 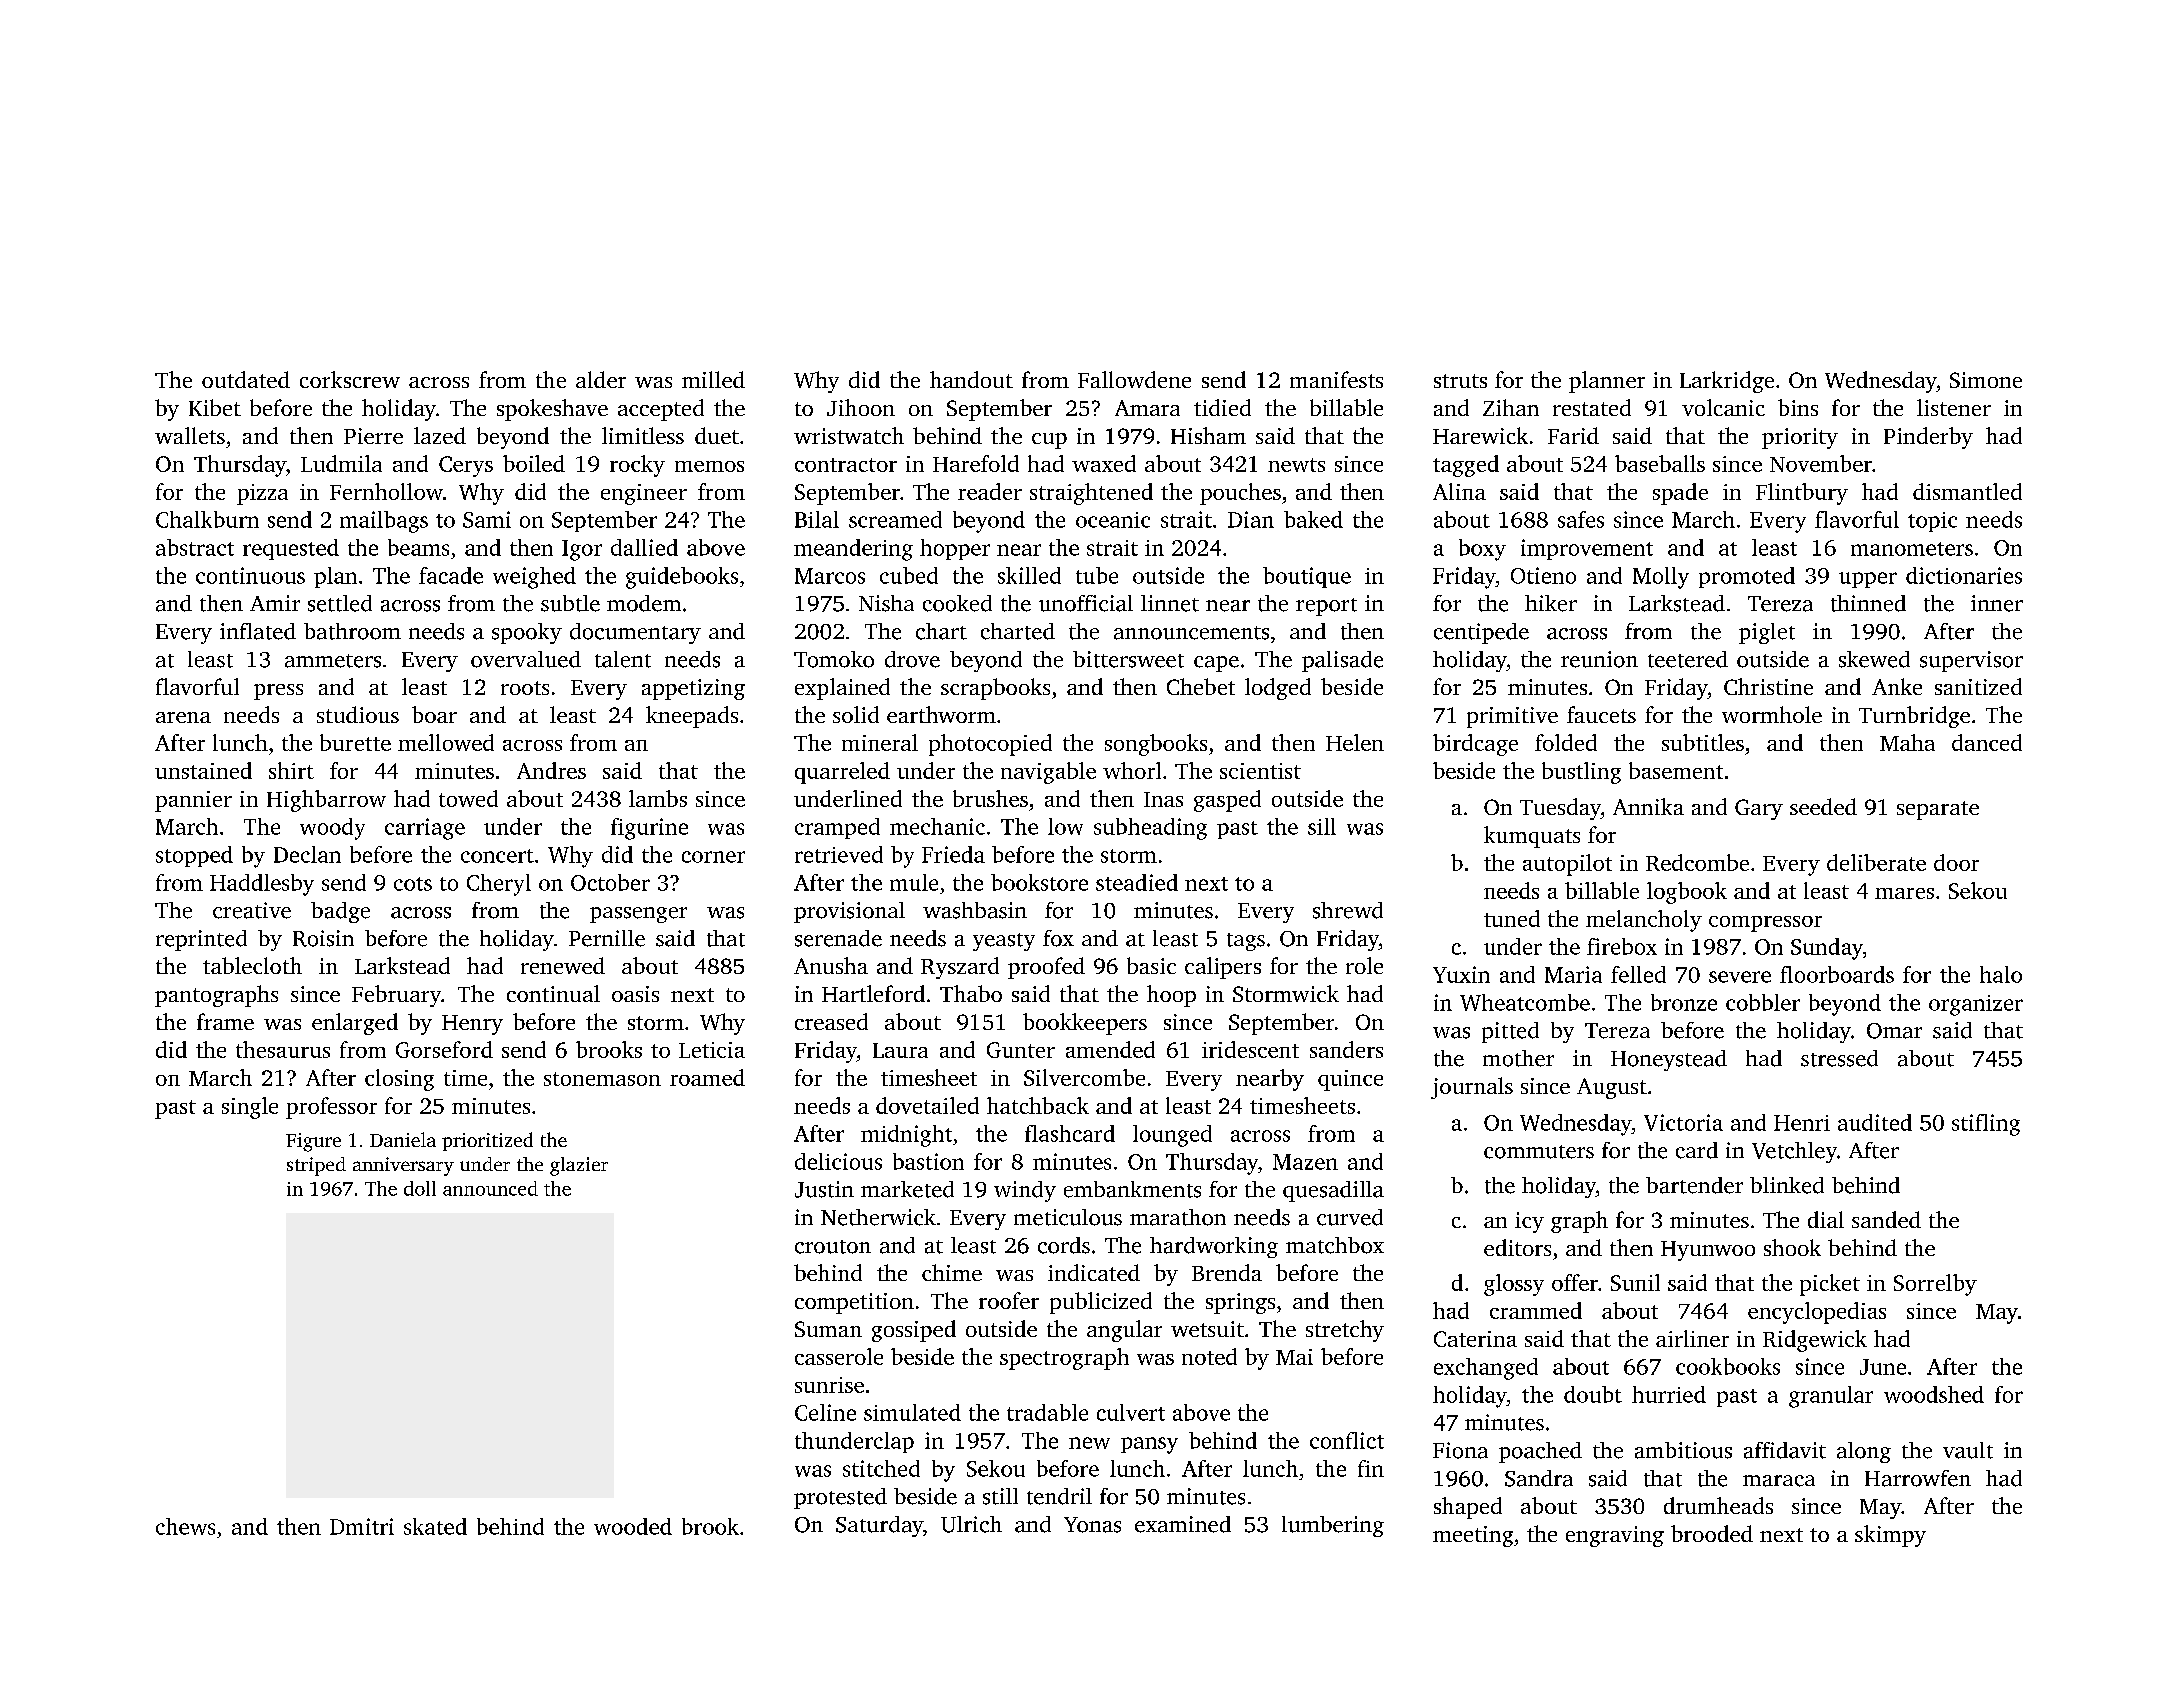 I want to click on mailbags, so click(x=384, y=522).
